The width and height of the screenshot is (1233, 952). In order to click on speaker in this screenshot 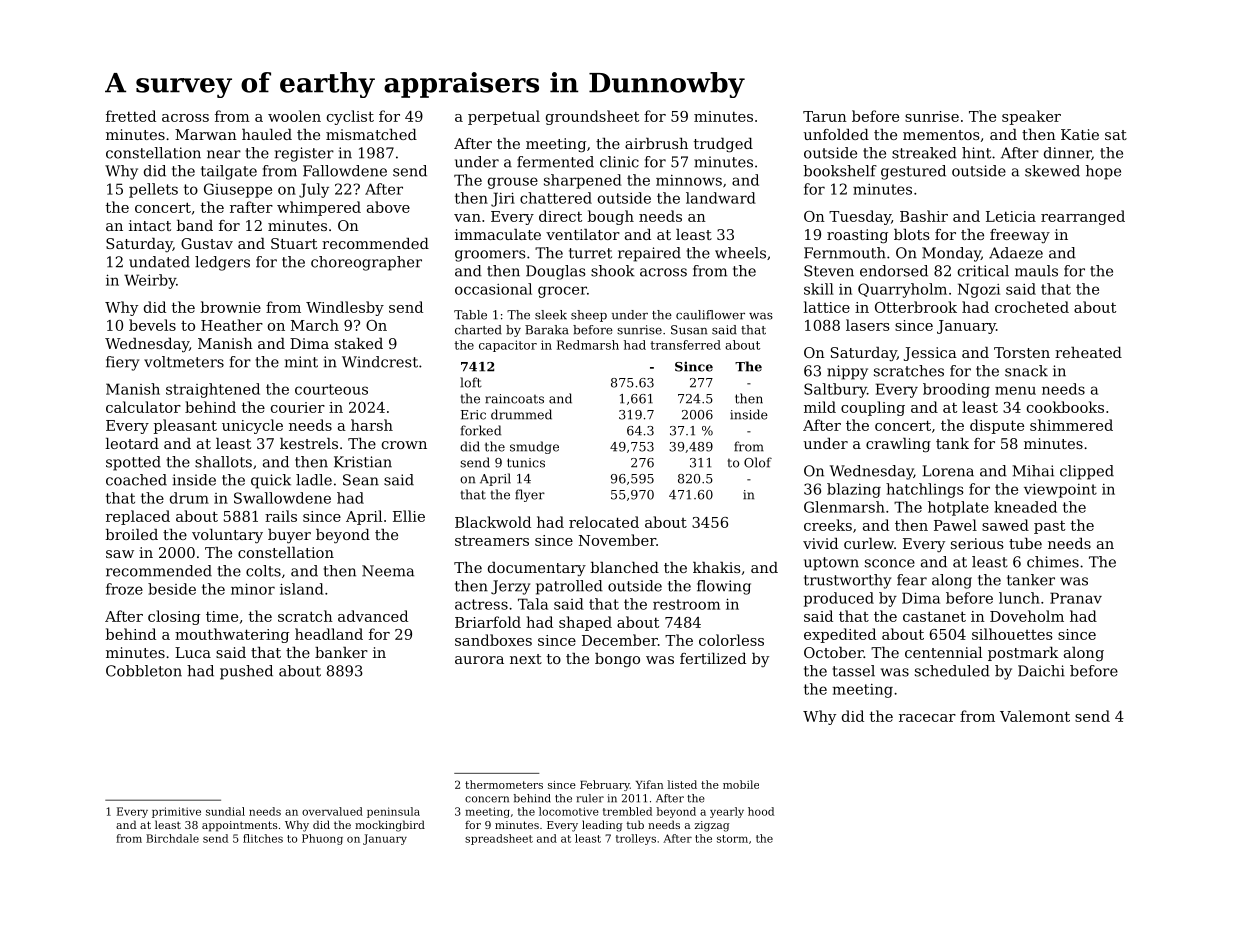, I will do `click(1031, 117)`.
